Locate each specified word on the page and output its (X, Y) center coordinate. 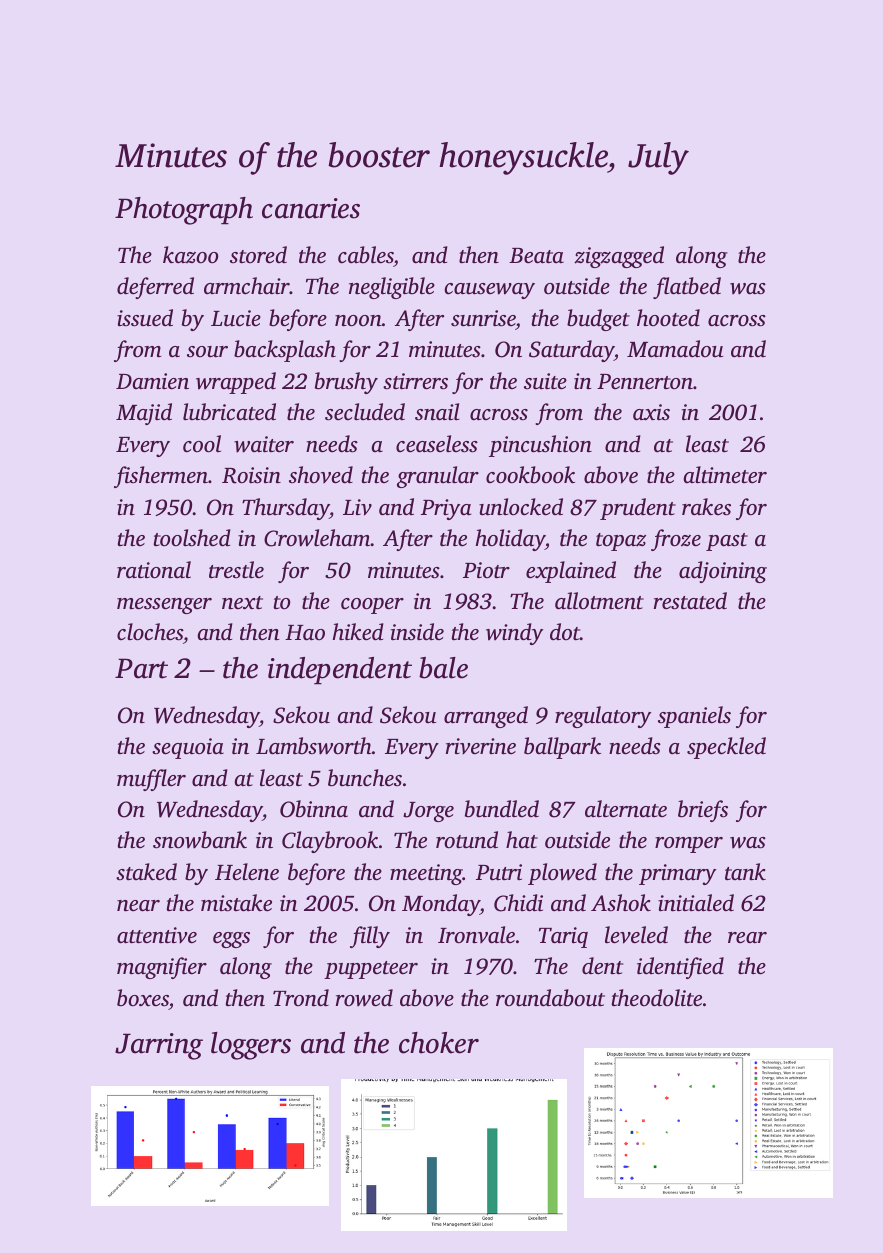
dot (565, 631)
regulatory (603, 717)
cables (366, 255)
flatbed (687, 288)
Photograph (184, 211)
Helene (247, 872)
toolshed (192, 538)
